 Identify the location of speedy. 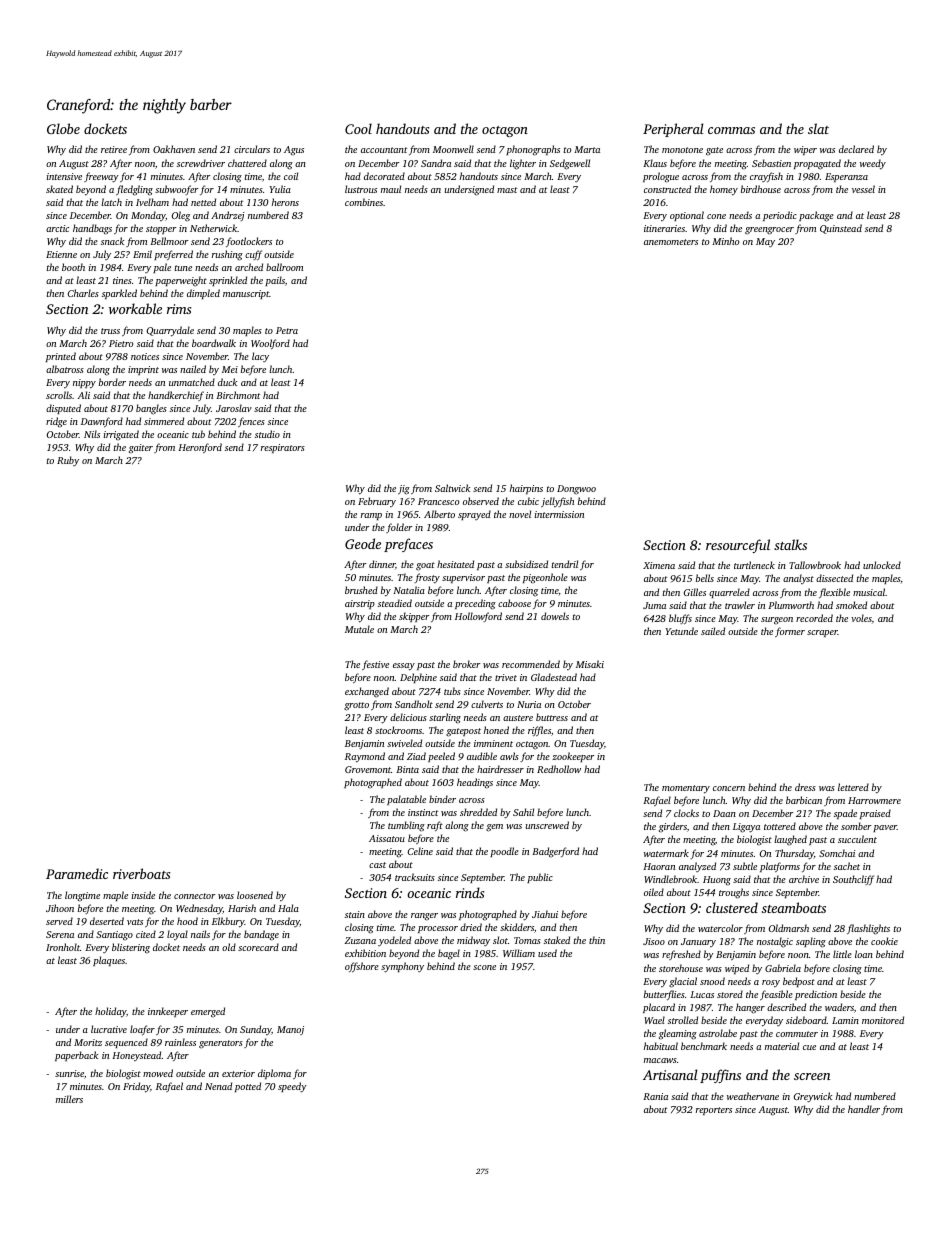
(292, 1087).
